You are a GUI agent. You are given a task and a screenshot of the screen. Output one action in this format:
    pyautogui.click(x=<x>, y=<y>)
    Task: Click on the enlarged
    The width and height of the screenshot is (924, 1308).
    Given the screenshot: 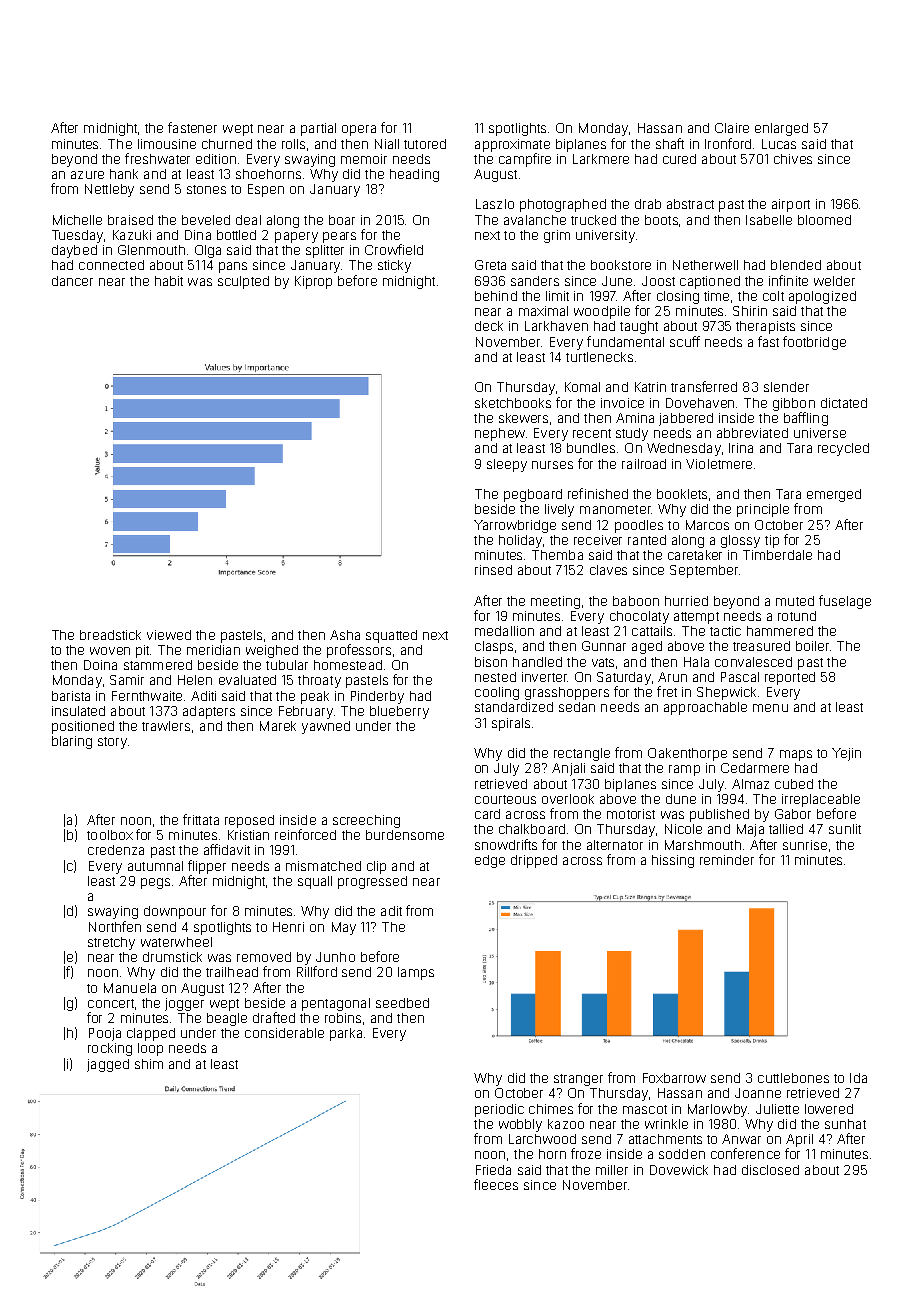 What is the action you would take?
    pyautogui.click(x=781, y=129)
